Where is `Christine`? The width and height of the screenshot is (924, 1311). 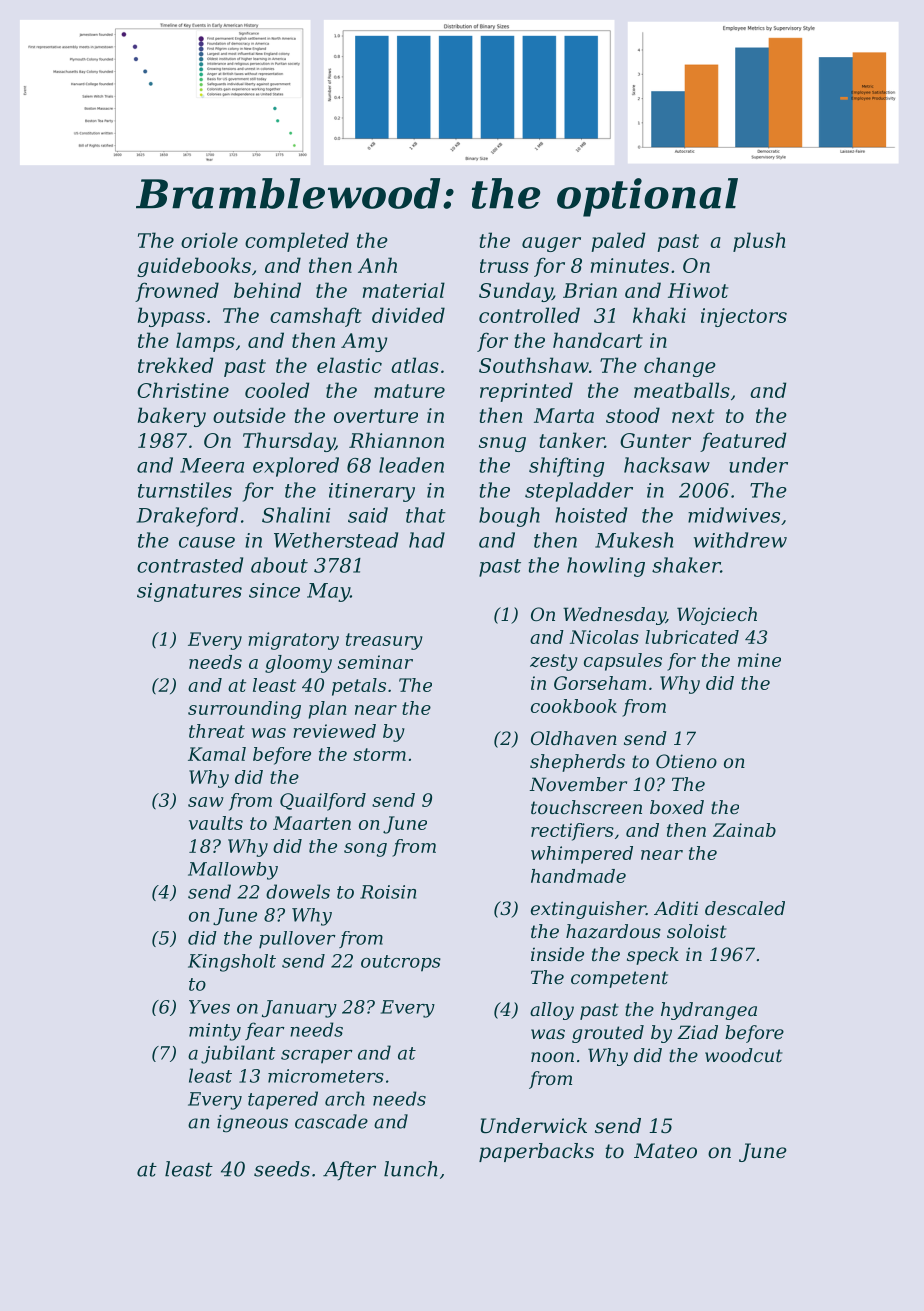 Christine is located at coordinates (183, 390).
